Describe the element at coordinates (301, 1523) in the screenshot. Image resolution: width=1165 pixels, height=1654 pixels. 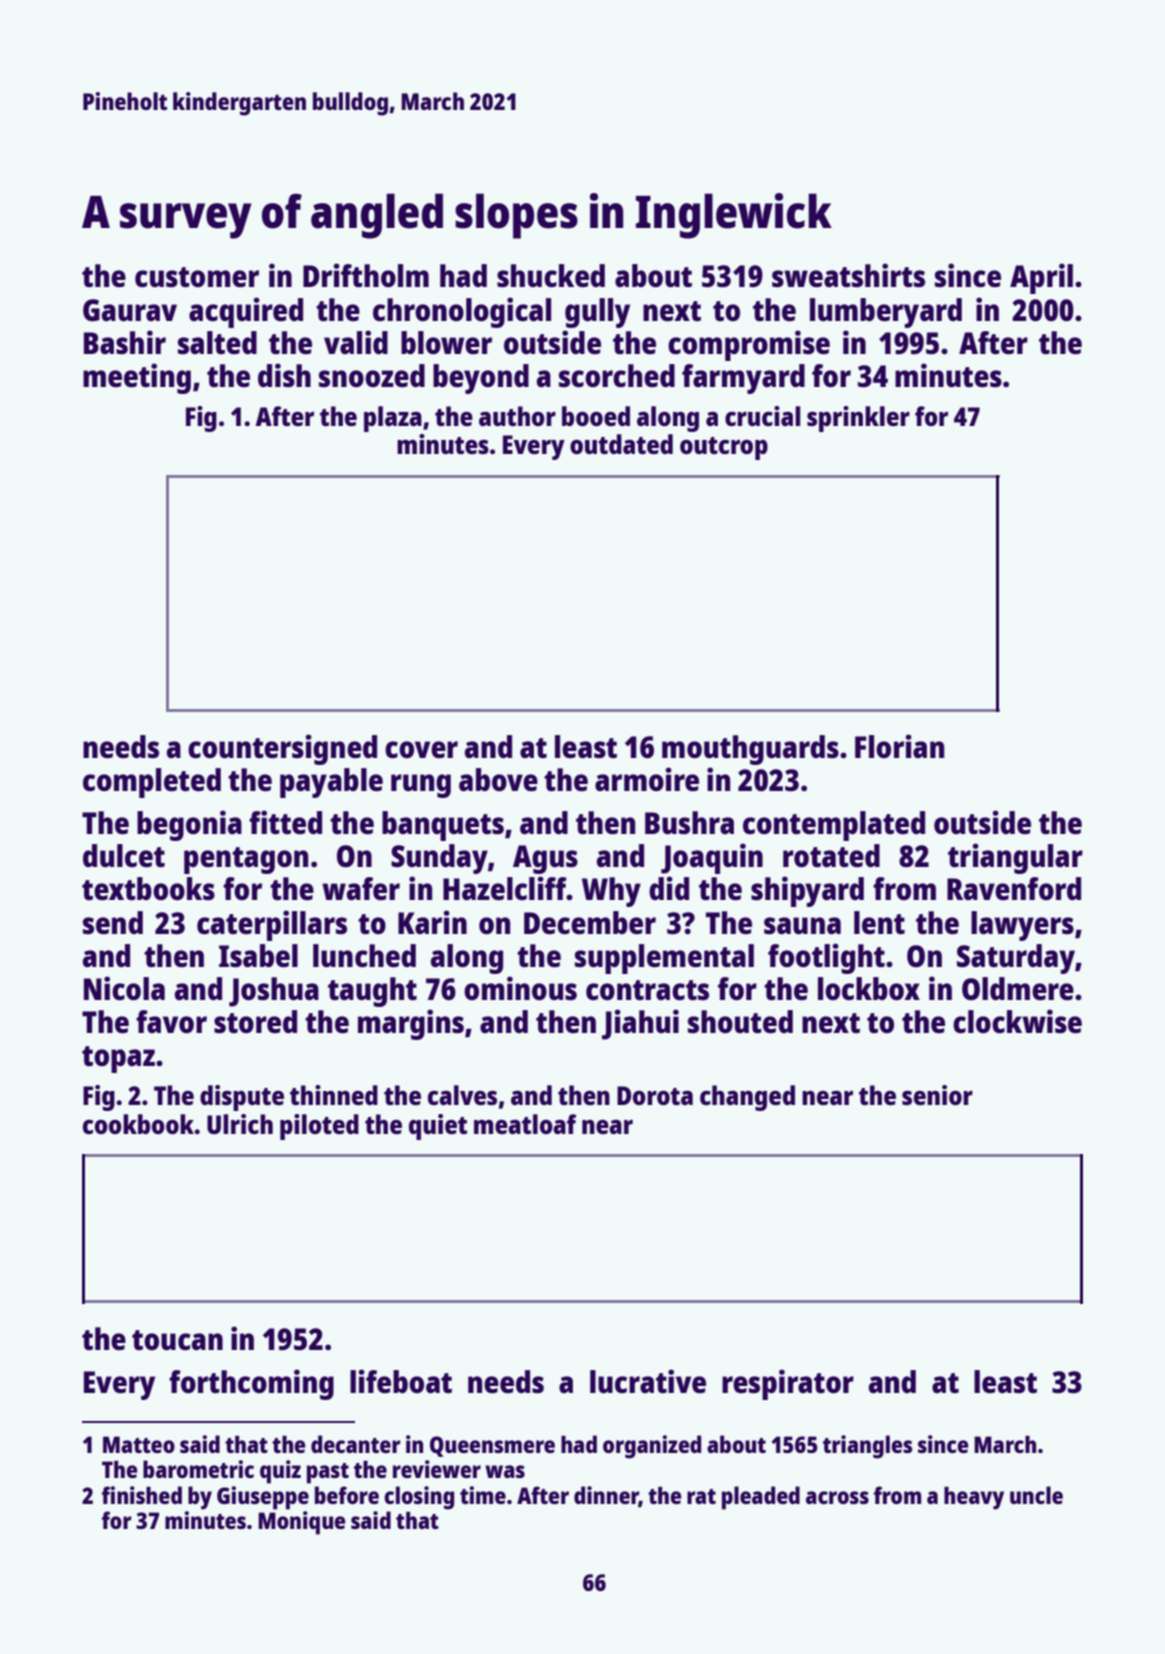
I see `Monique` at that location.
